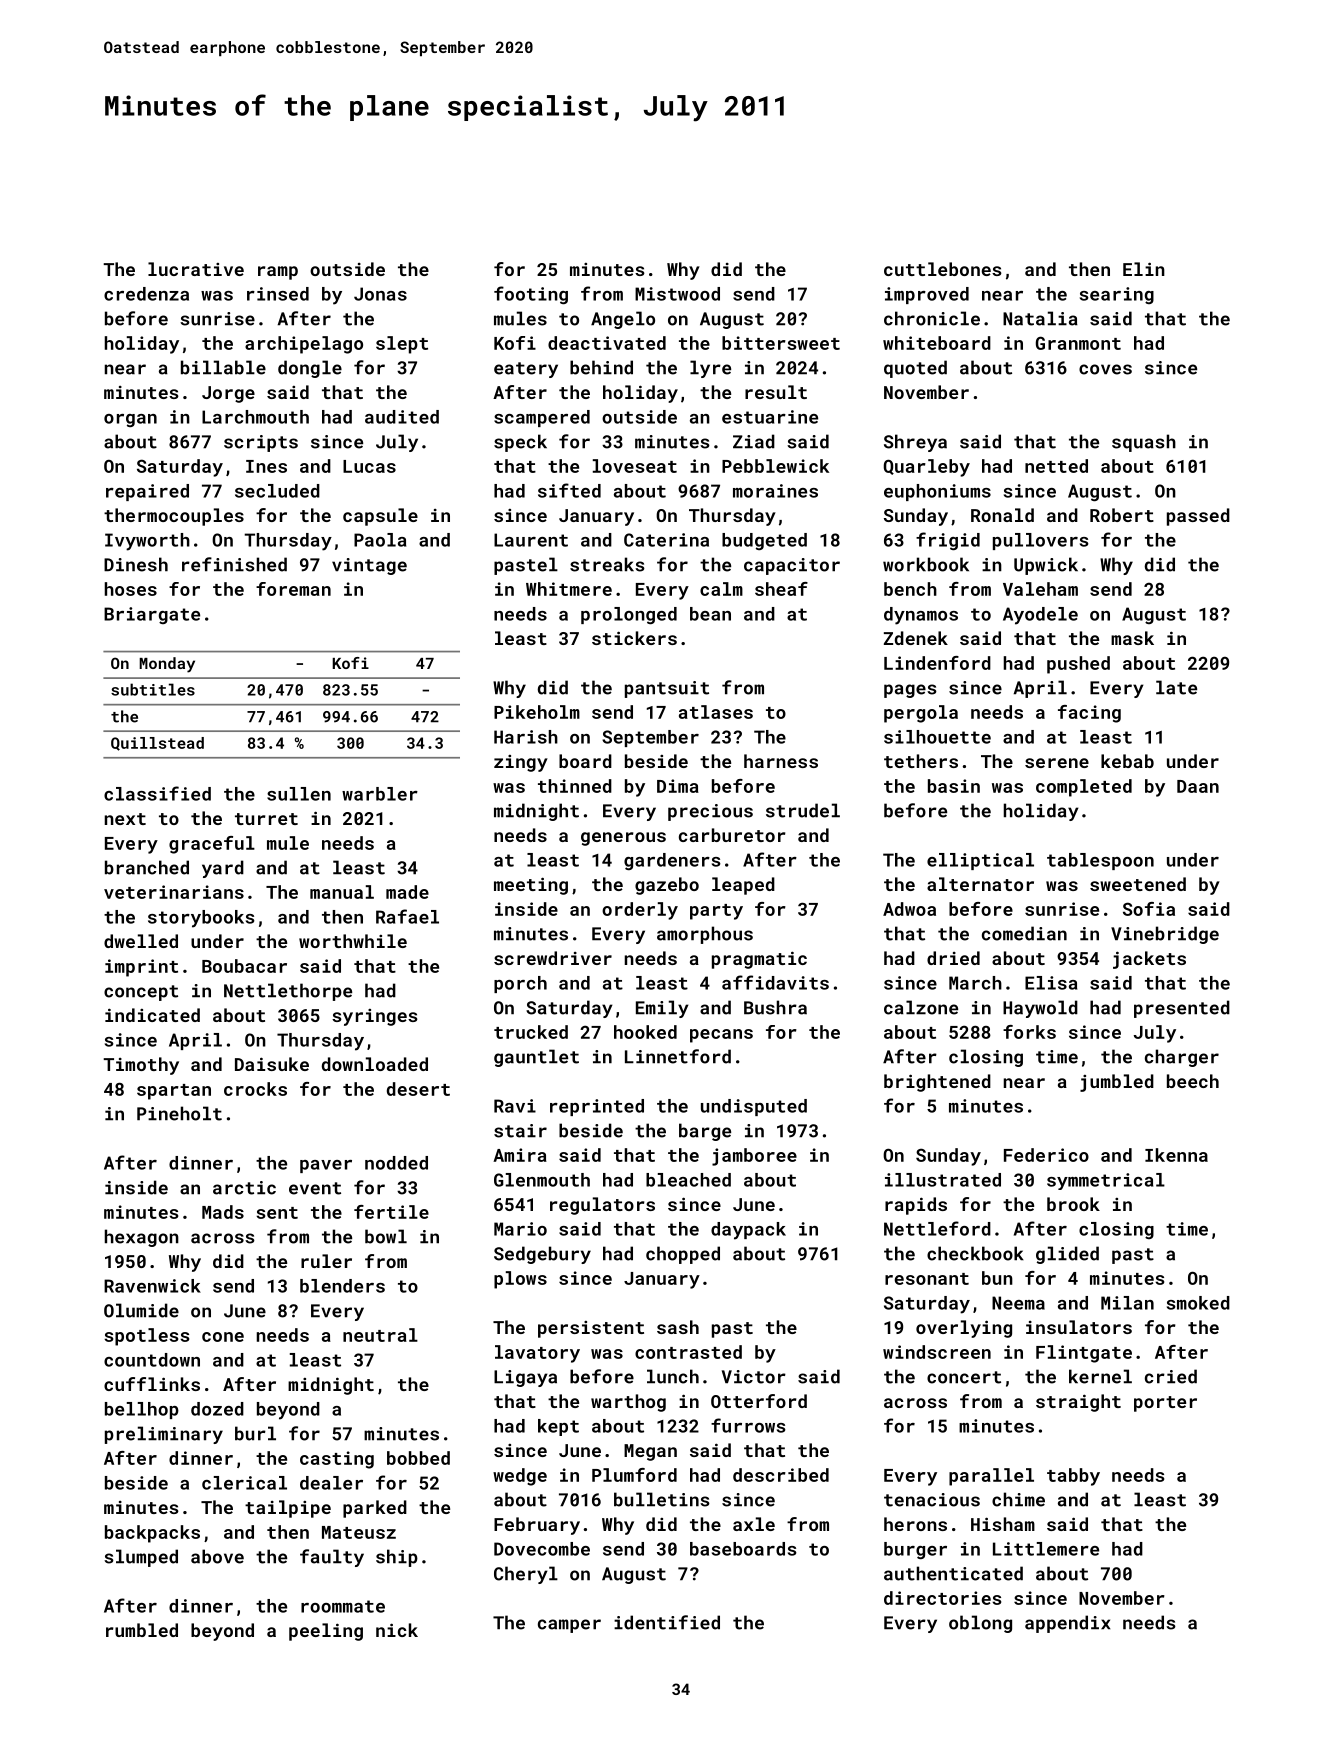  Describe the element at coordinates (196, 269) in the screenshot. I see `lucrative` at that location.
